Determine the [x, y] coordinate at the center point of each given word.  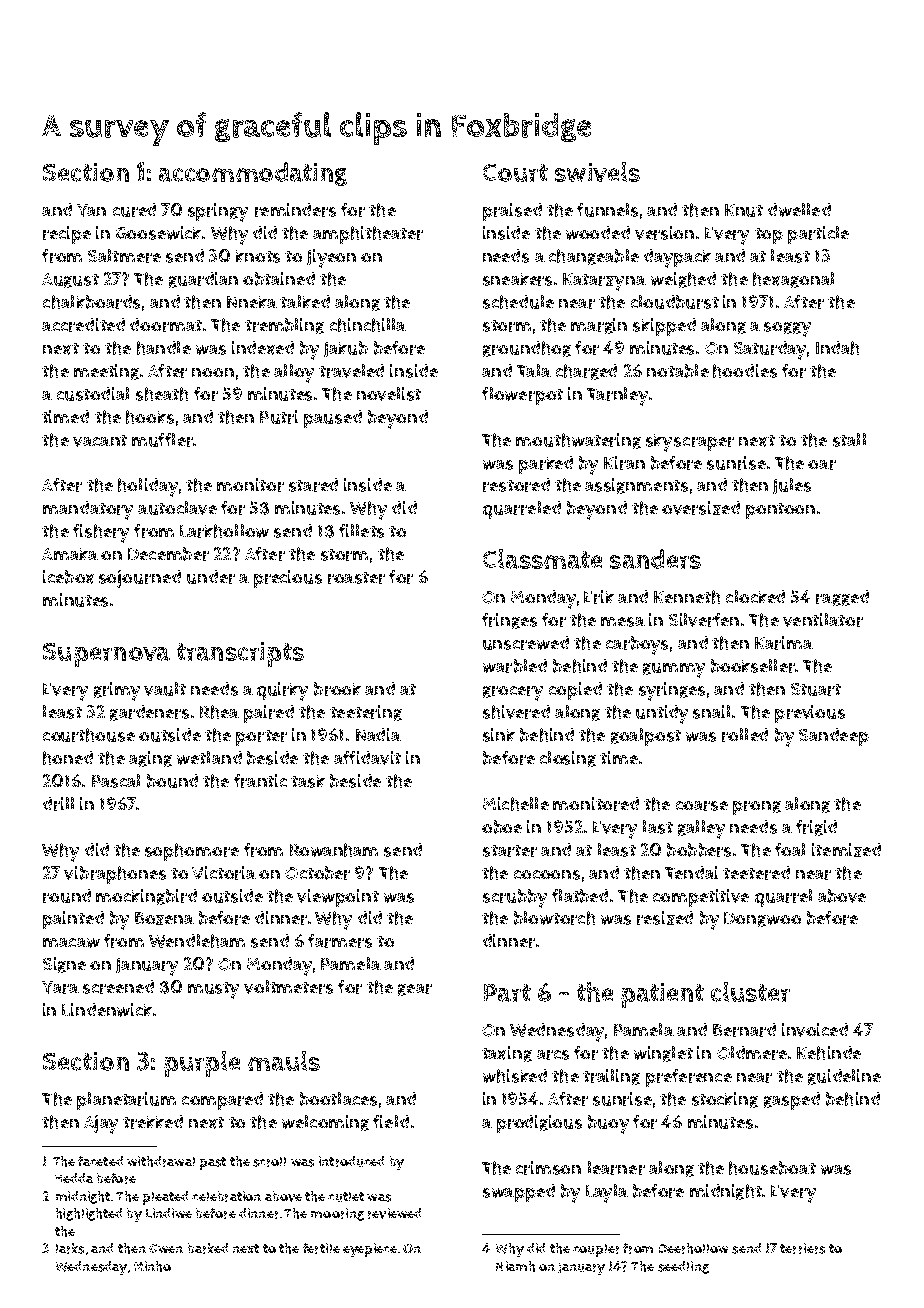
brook [337, 689]
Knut [744, 210]
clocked [755, 596]
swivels [597, 172]
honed [68, 758]
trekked [153, 1122]
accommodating [253, 174]
